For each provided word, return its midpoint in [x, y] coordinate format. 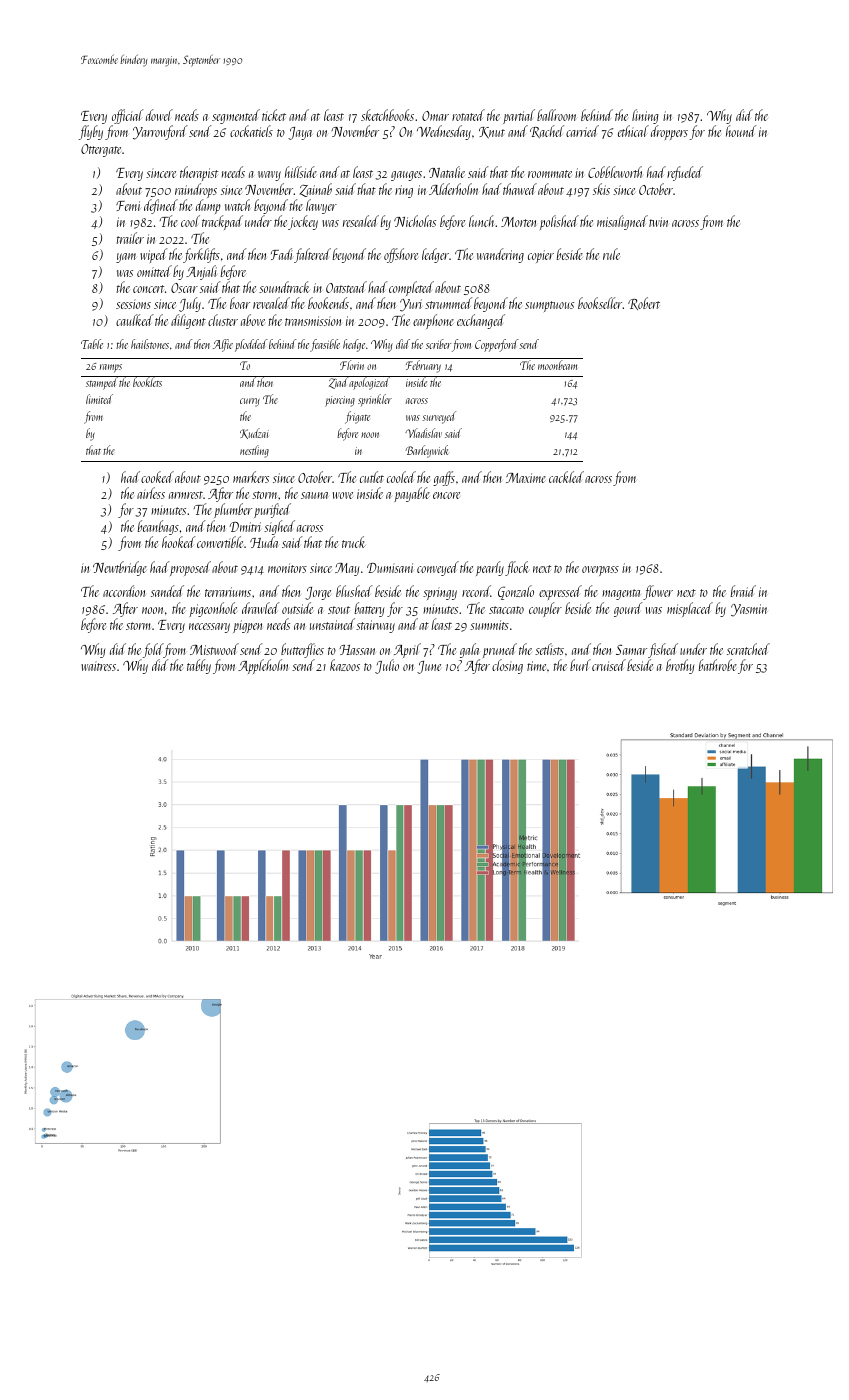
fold [152, 650]
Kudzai [254, 433]
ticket [274, 115]
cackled [566, 477]
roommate [550, 174]
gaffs [444, 478]
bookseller [600, 303]
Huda [264, 542]
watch [237, 205]
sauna [314, 495]
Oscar [184, 288]
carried [582, 131]
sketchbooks [387, 115]
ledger [435, 255]
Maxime [526, 478]
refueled [685, 173]
